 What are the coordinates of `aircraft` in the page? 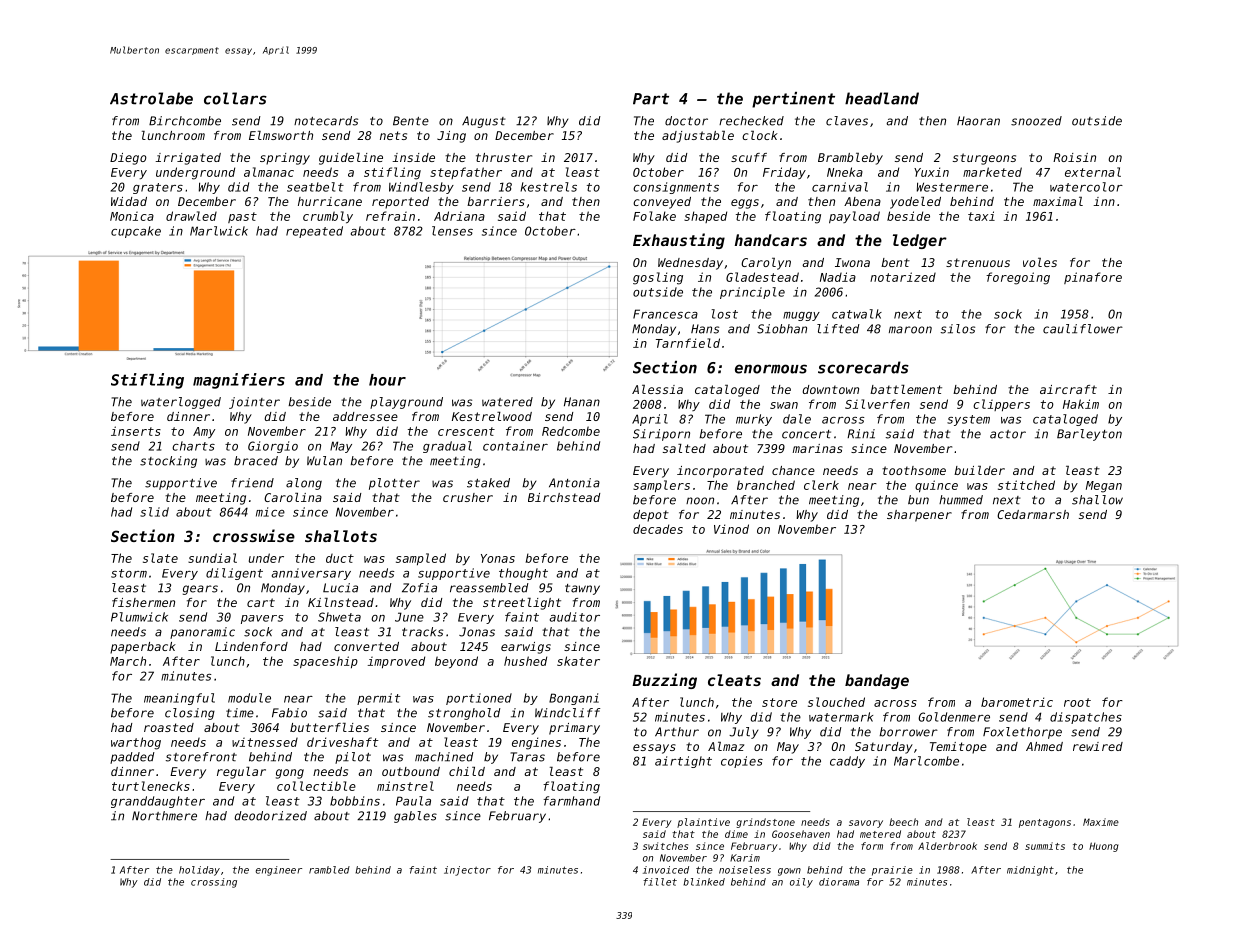 It's located at (1068, 389).
